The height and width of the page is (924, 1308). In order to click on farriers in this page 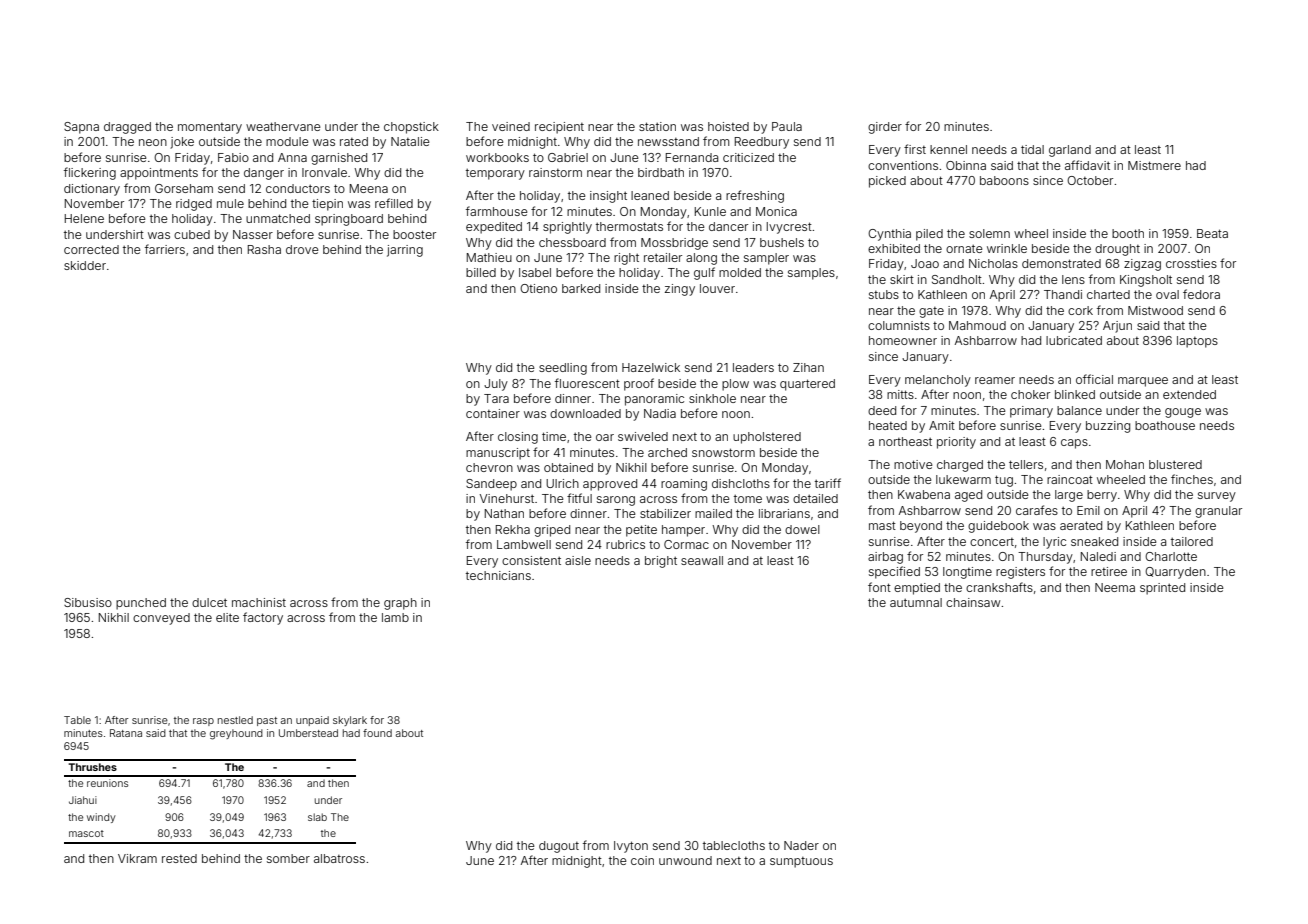, I will do `click(165, 249)`.
